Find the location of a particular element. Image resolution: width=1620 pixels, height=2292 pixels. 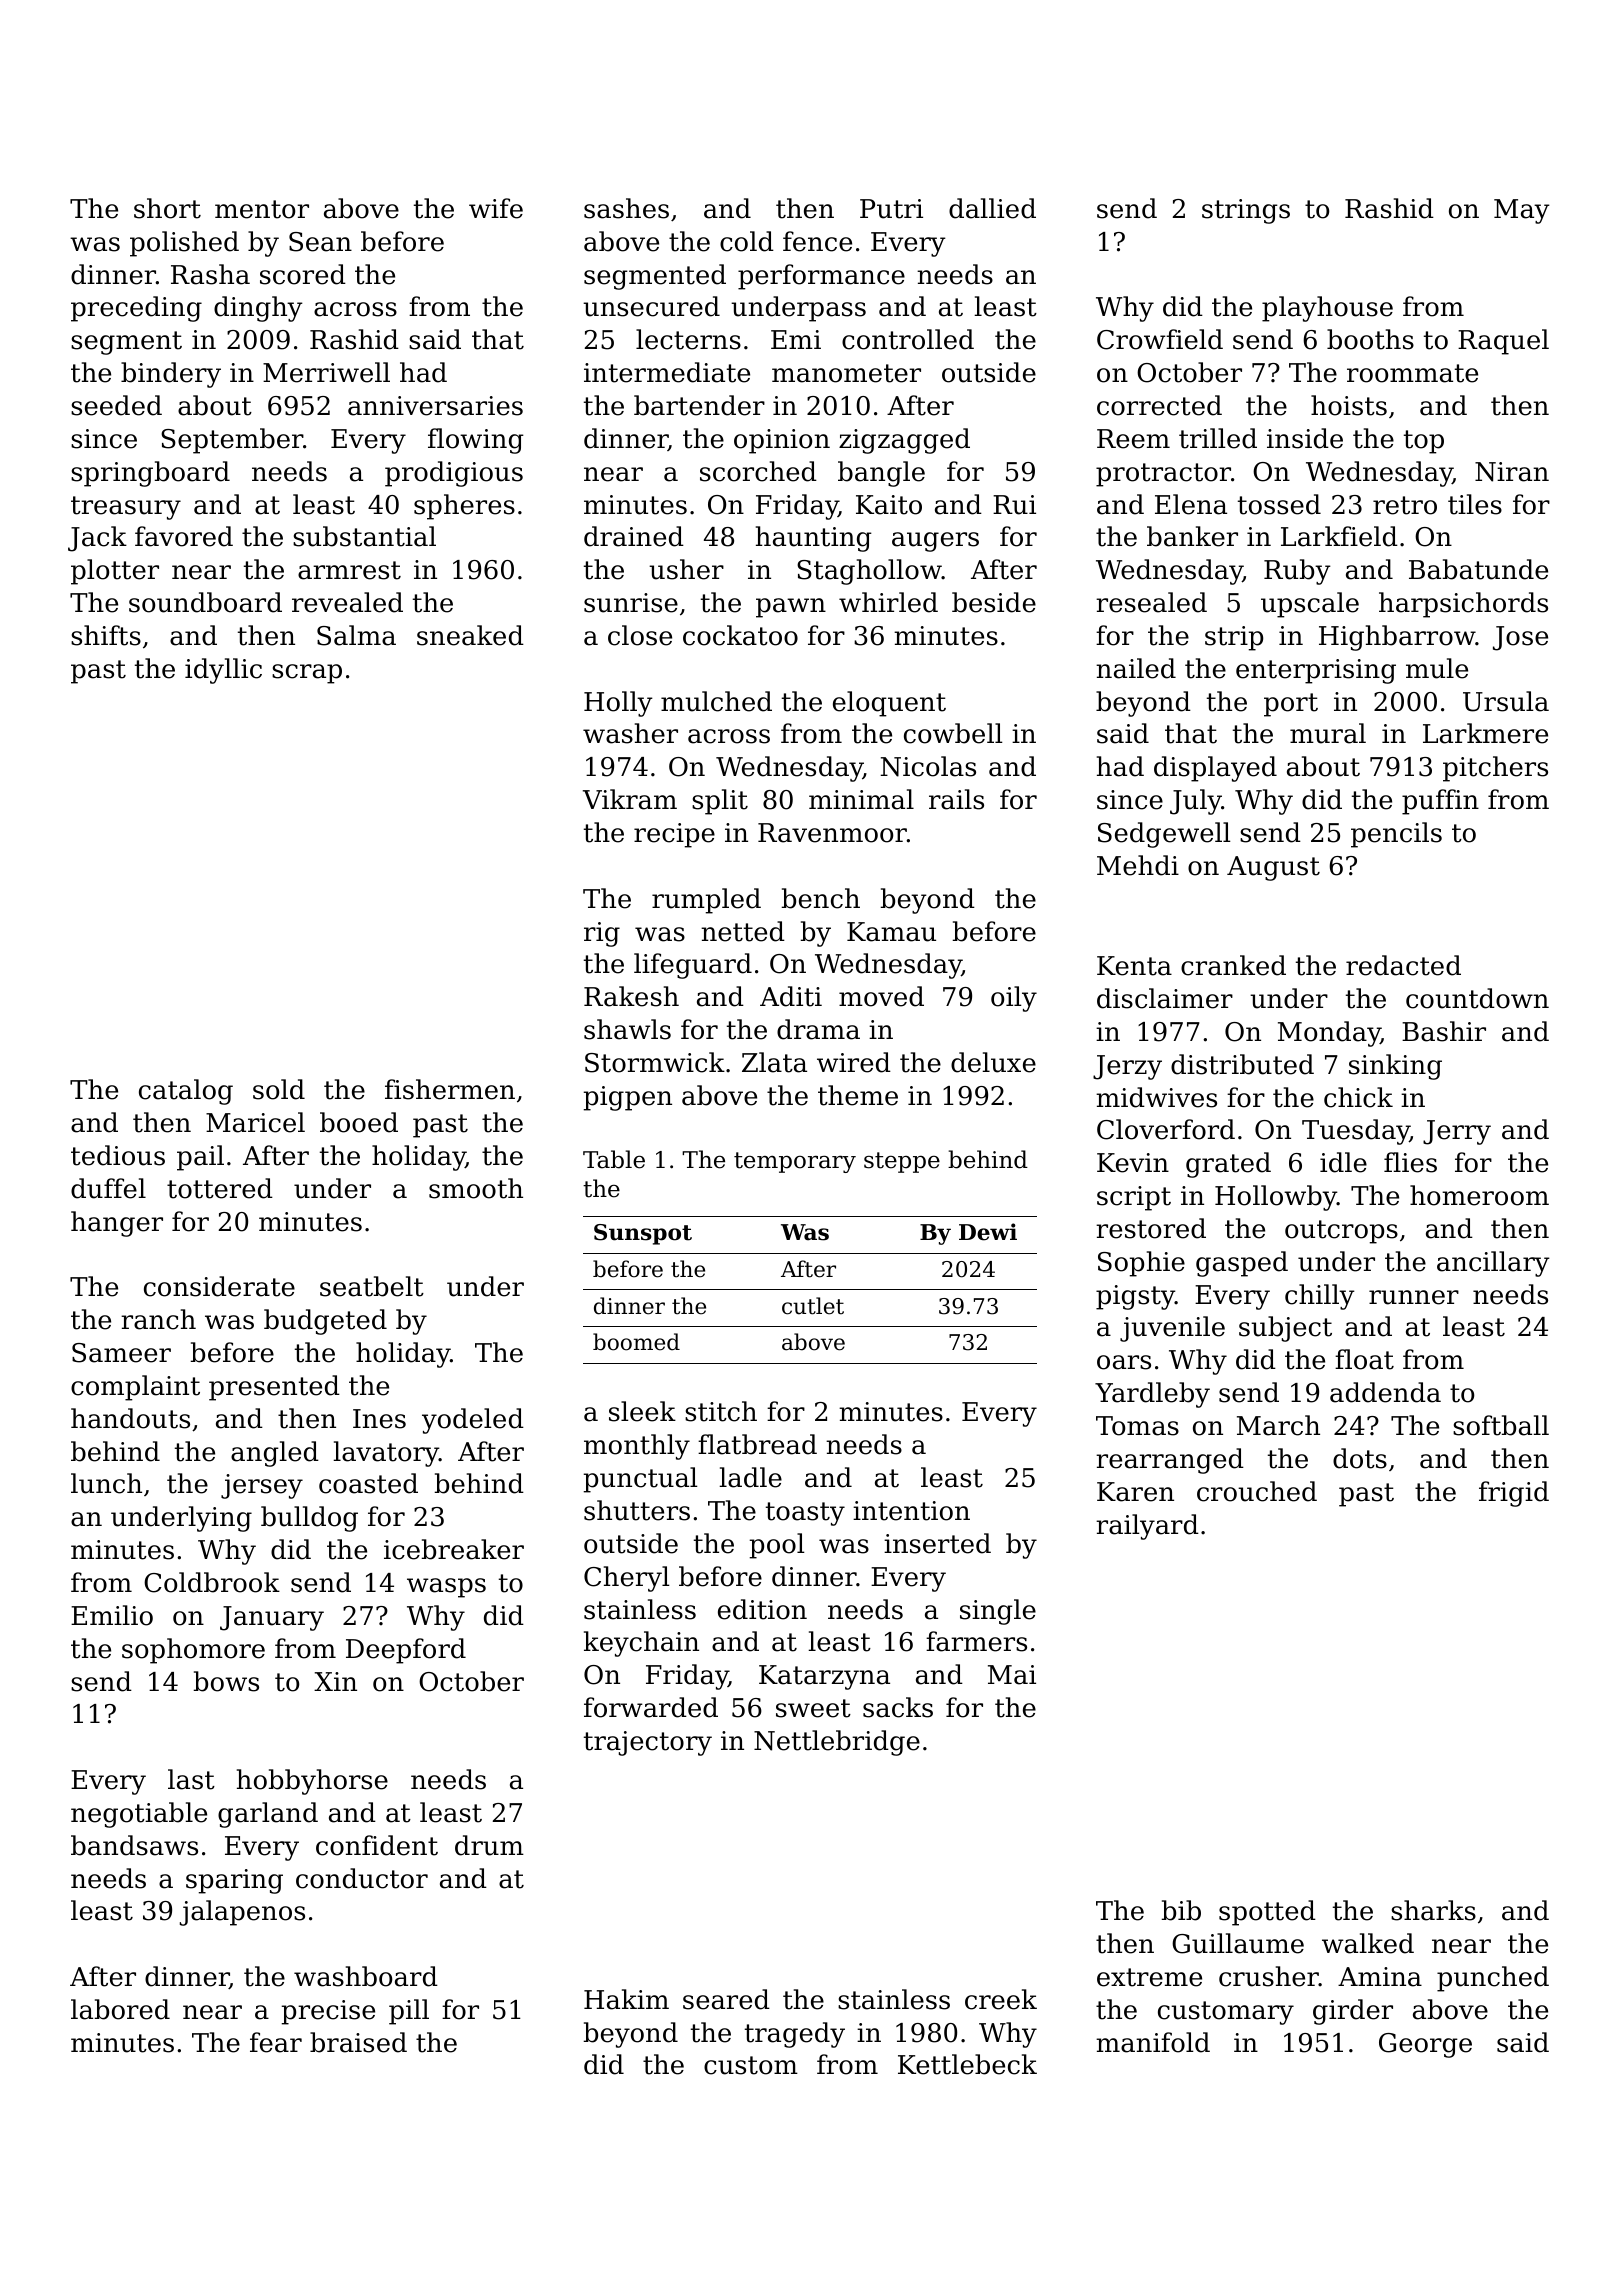

seared is located at coordinates (726, 1999).
